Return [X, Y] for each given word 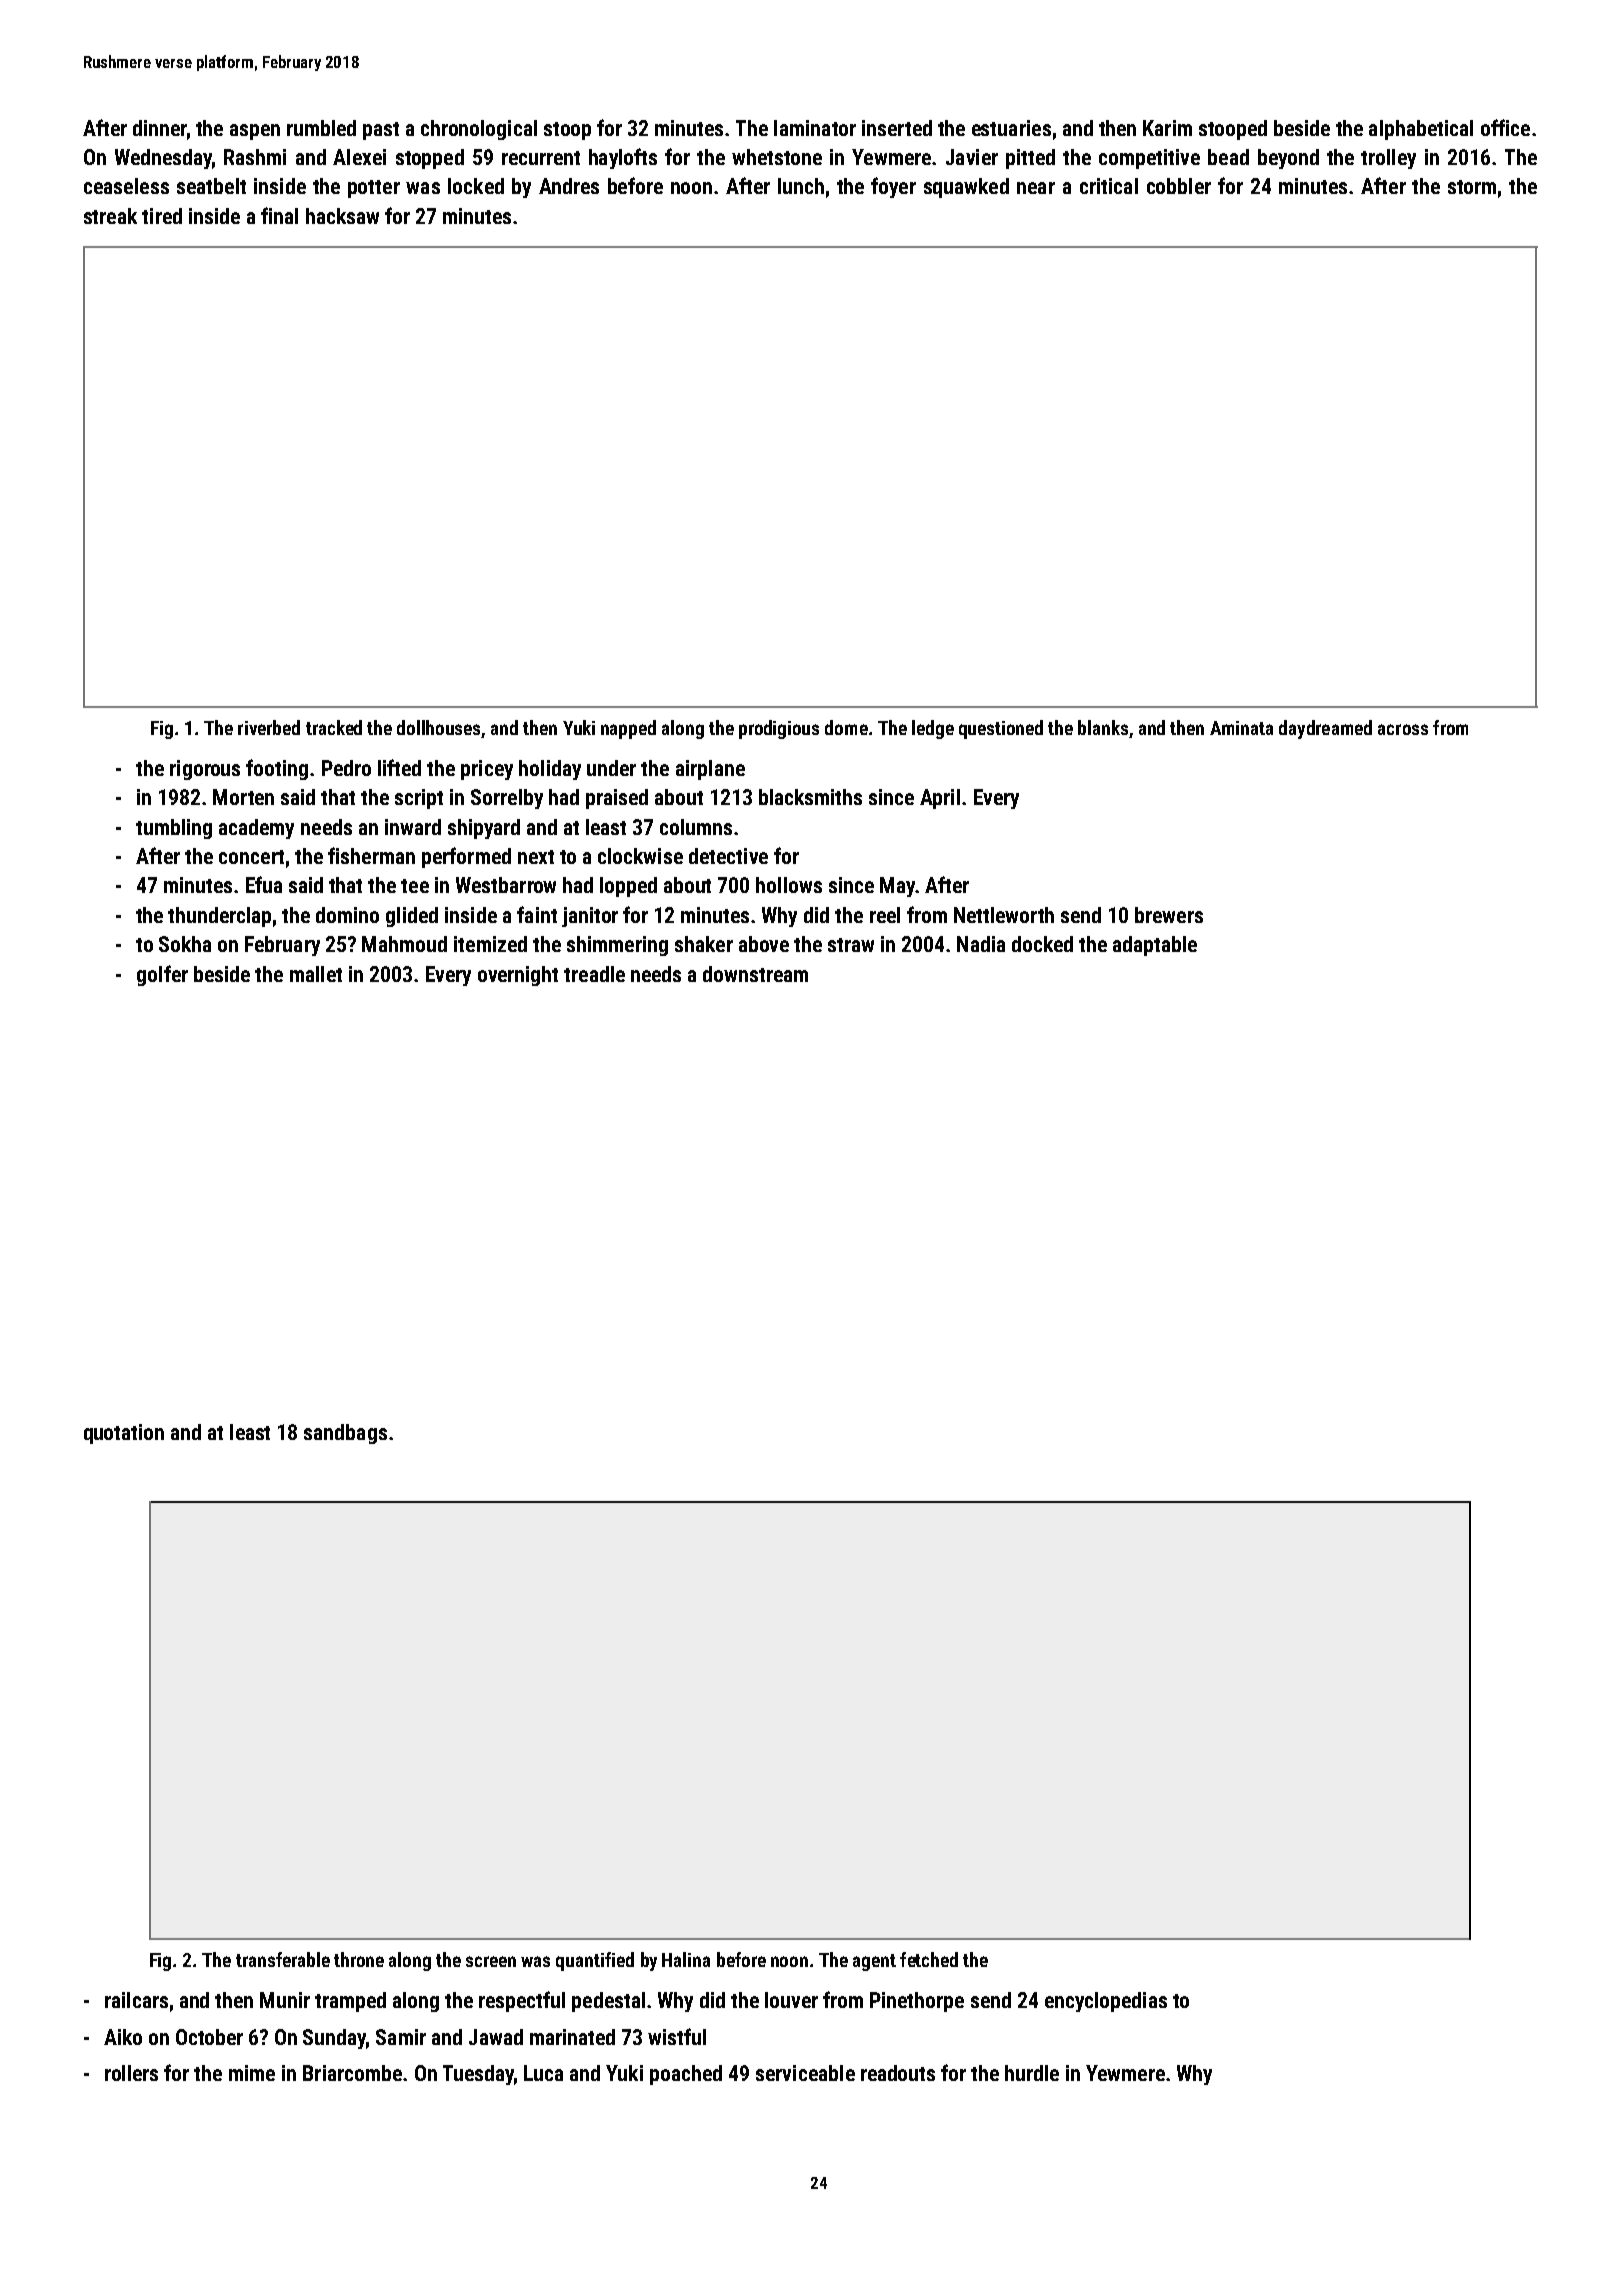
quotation [124, 1434]
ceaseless [126, 186]
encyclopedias [1106, 2002]
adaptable [1155, 946]
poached [686, 2075]
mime [252, 2073]
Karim [1167, 128]
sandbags [345, 1434]
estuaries [1011, 128]
